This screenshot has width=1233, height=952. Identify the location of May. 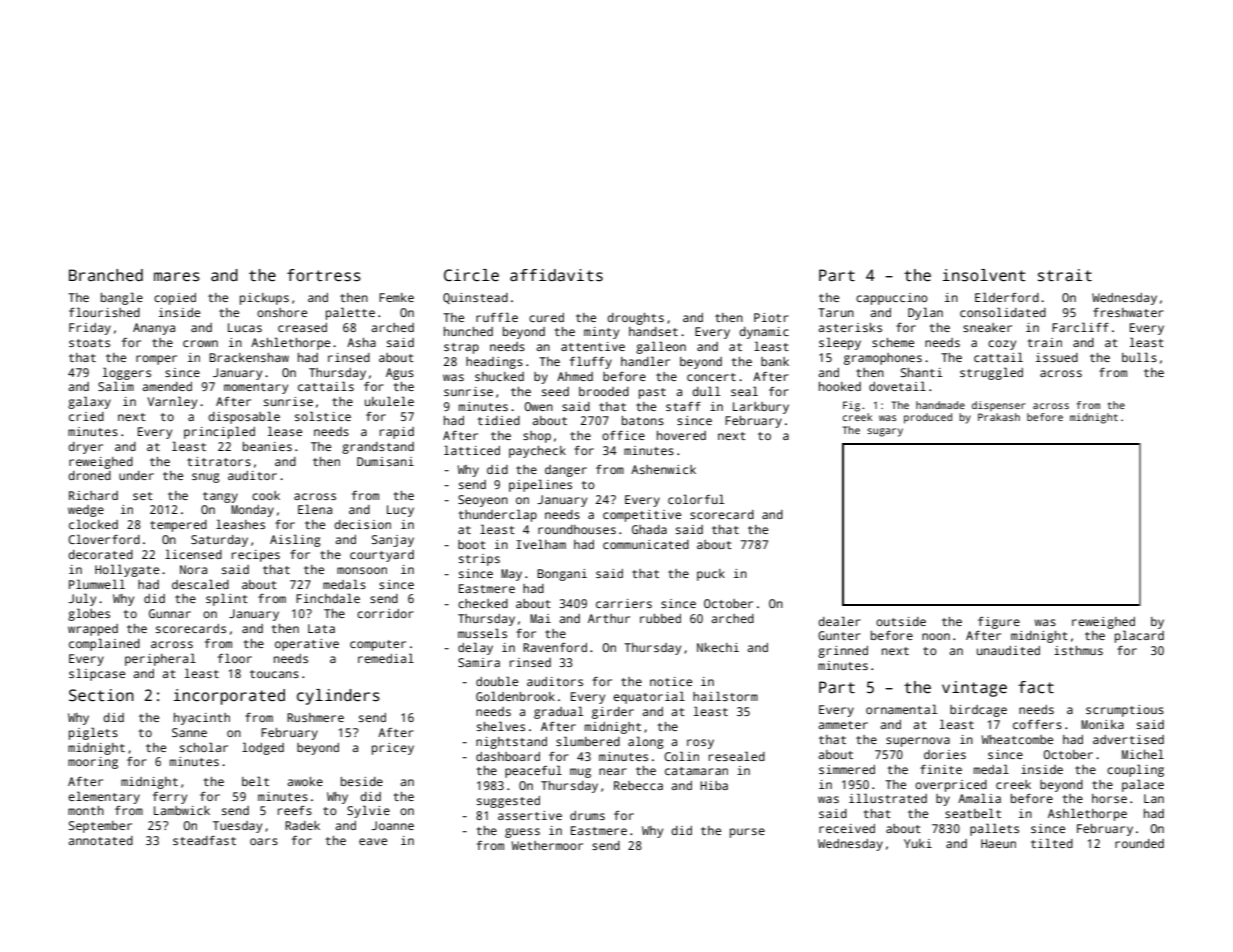
(511, 575).
